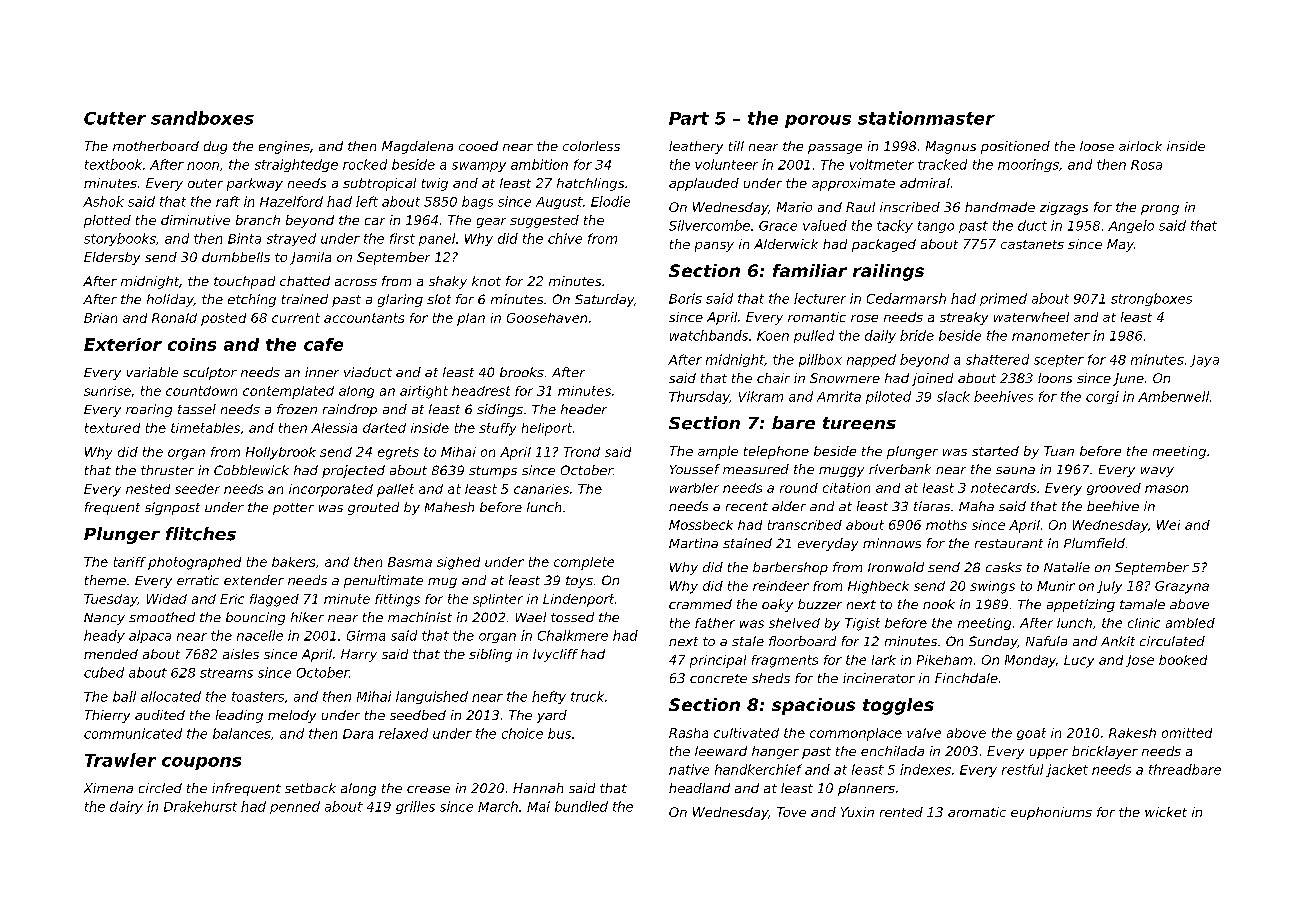 The width and height of the screenshot is (1308, 924). Describe the element at coordinates (926, 118) in the screenshot. I see `stationmaster` at that location.
